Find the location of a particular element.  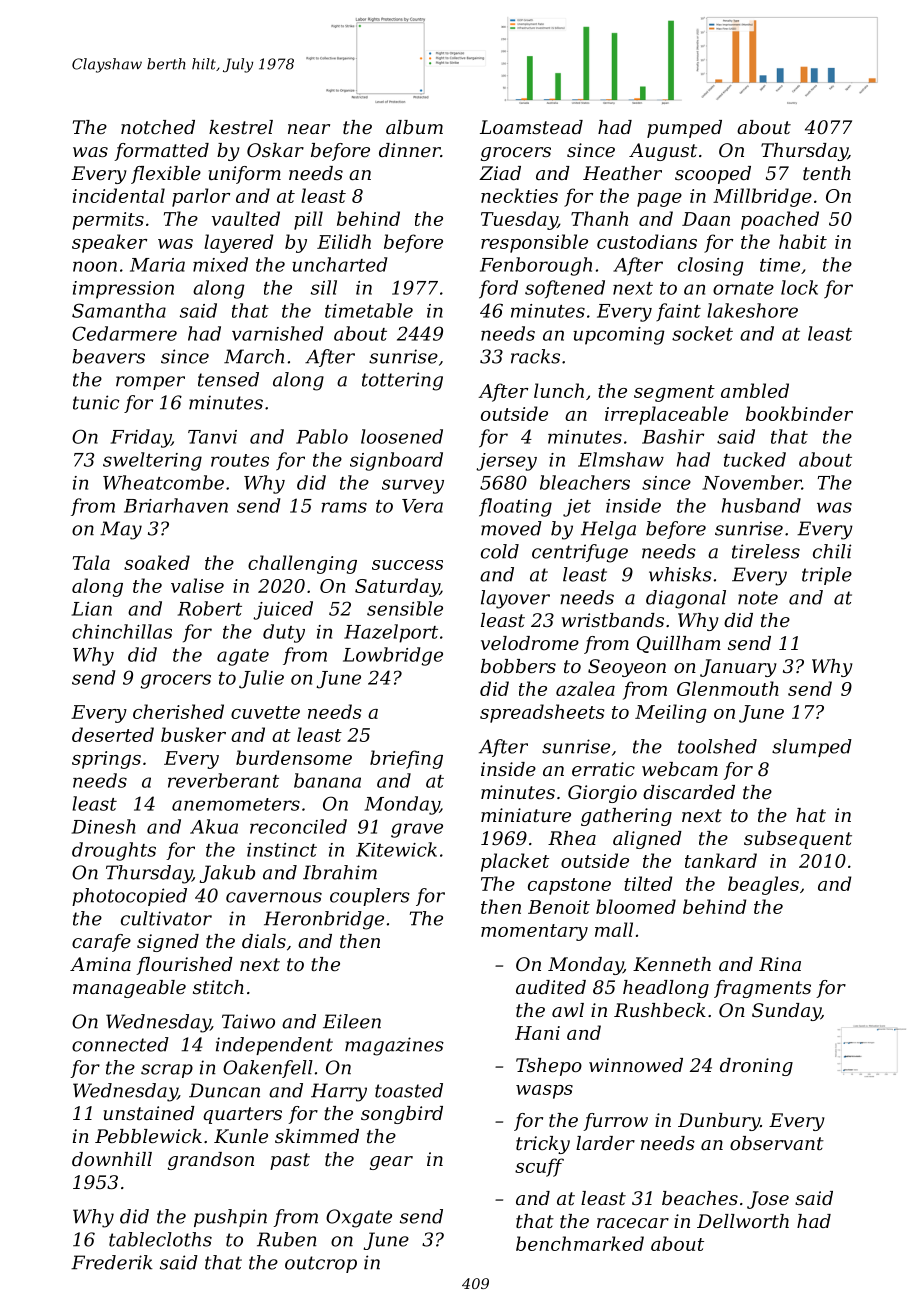

subsequent is located at coordinates (798, 840).
